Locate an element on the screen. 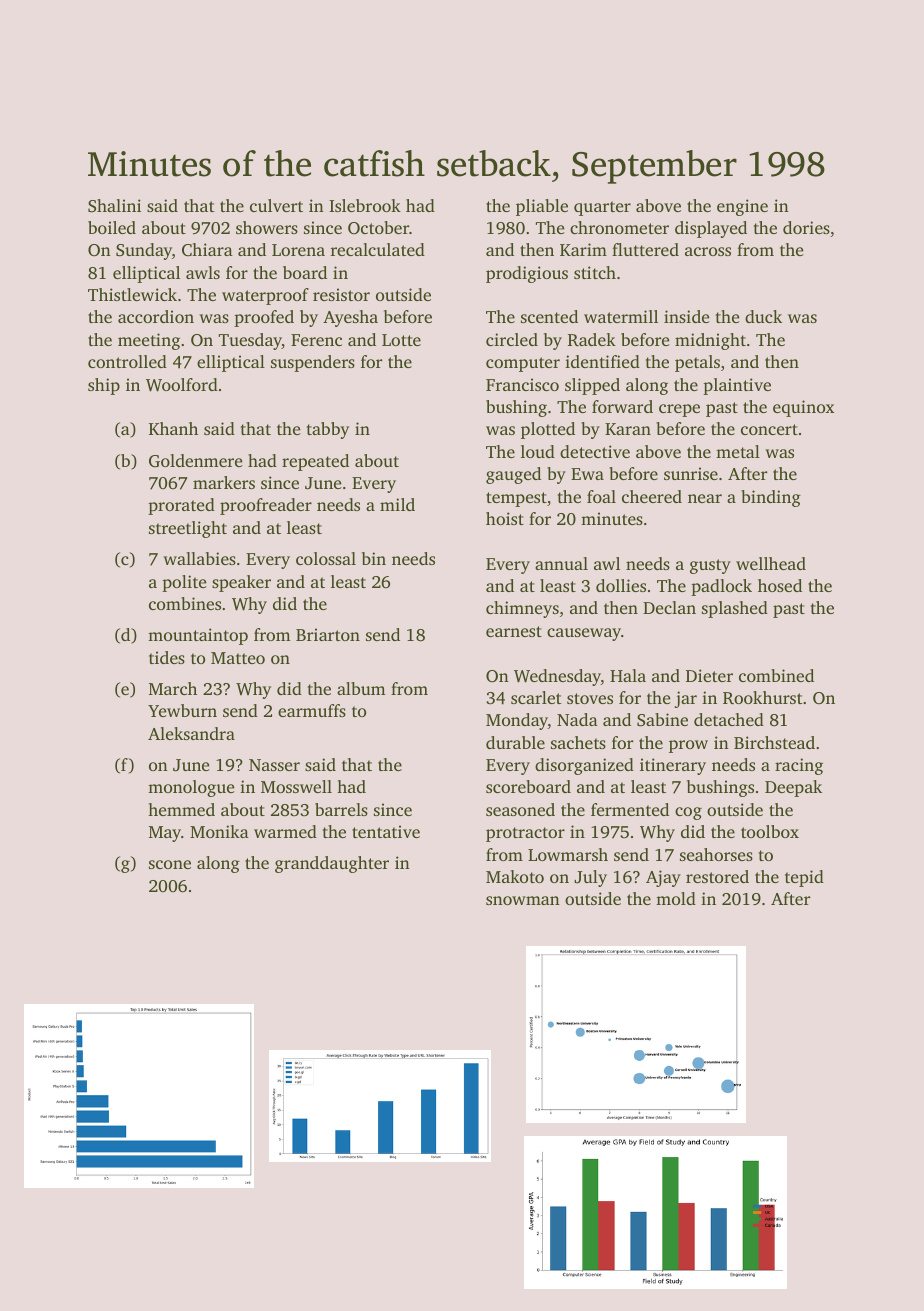  Declan is located at coordinates (669, 607).
